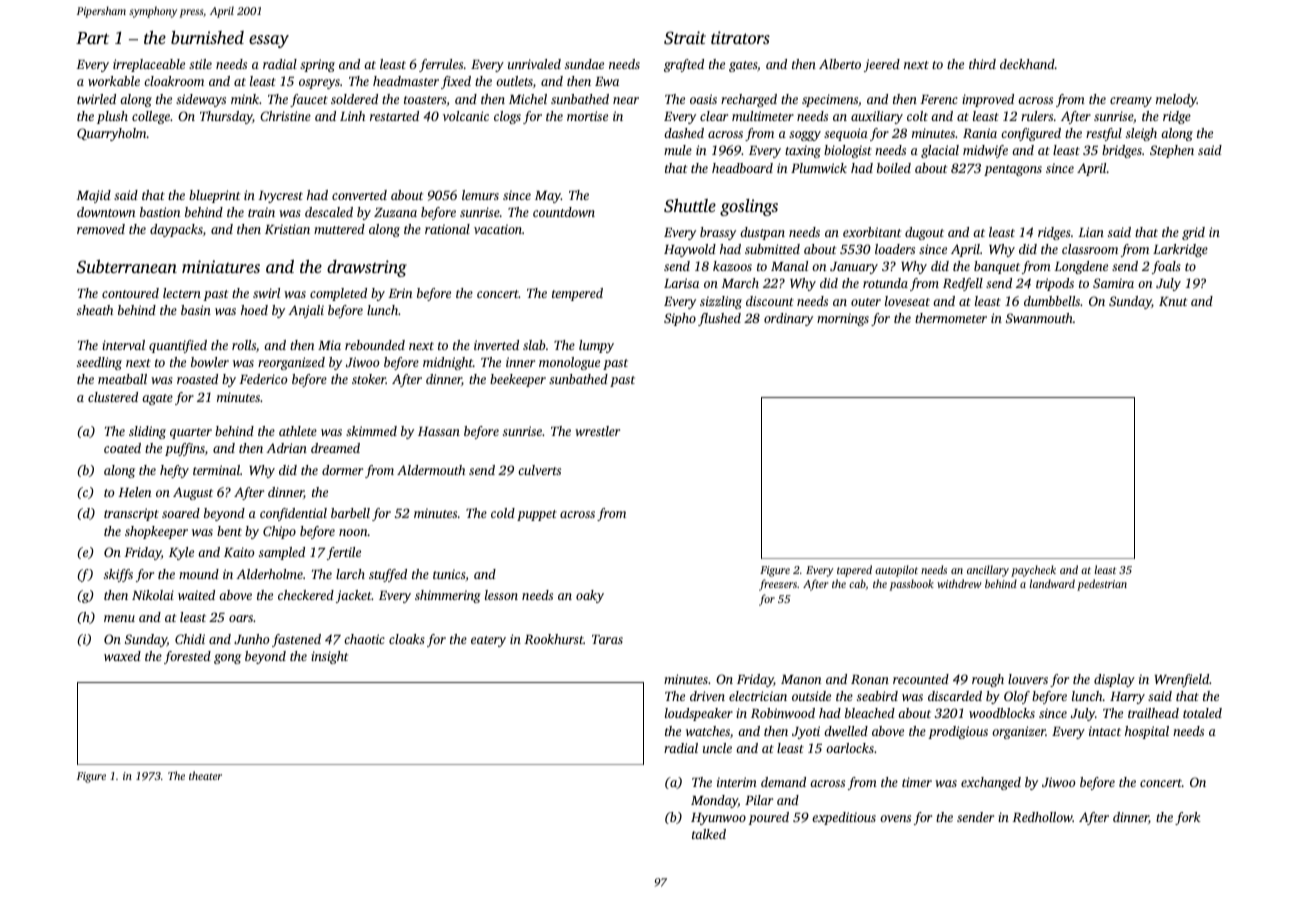  I want to click on theater, so click(205, 775).
